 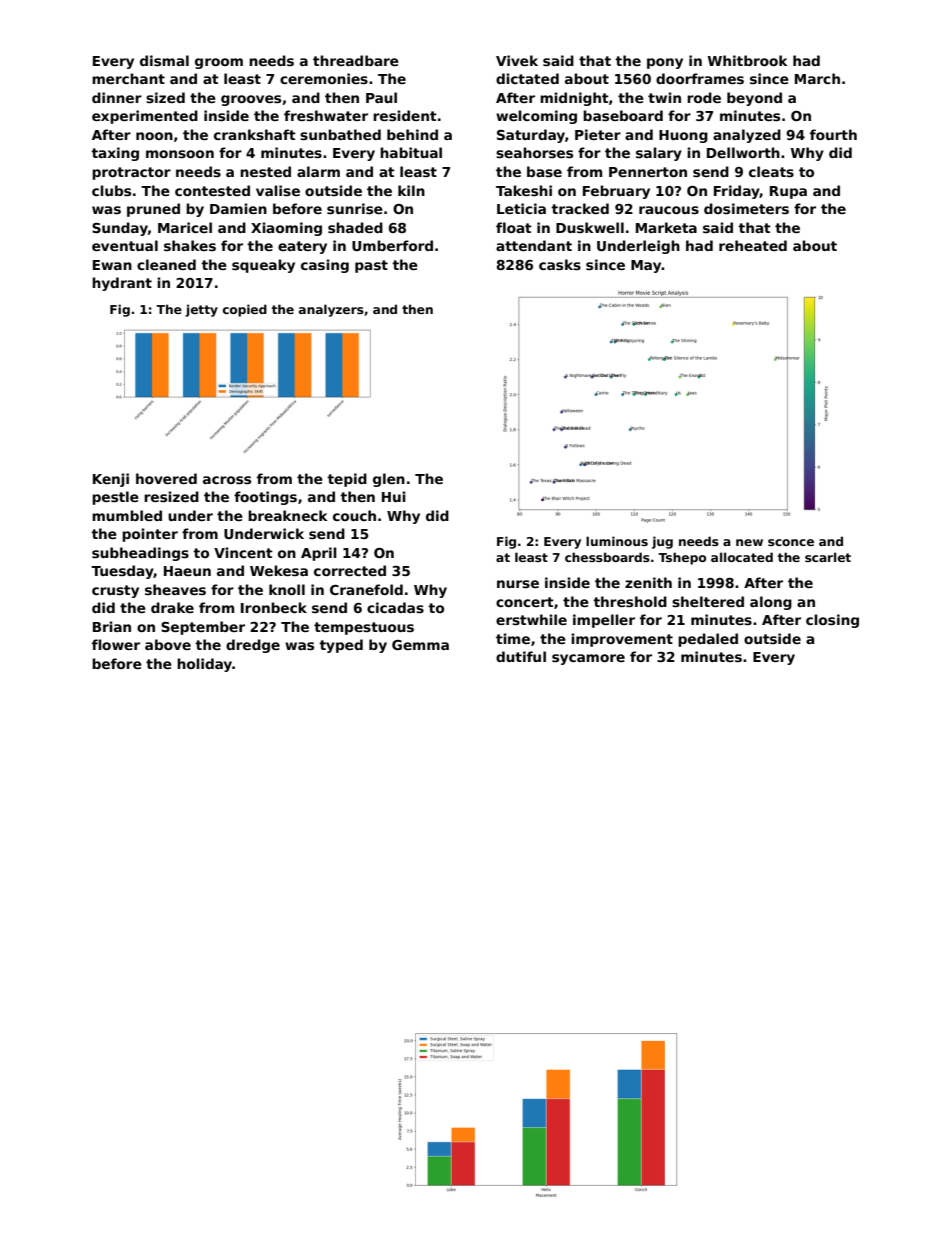 I want to click on tracked, so click(x=580, y=208).
